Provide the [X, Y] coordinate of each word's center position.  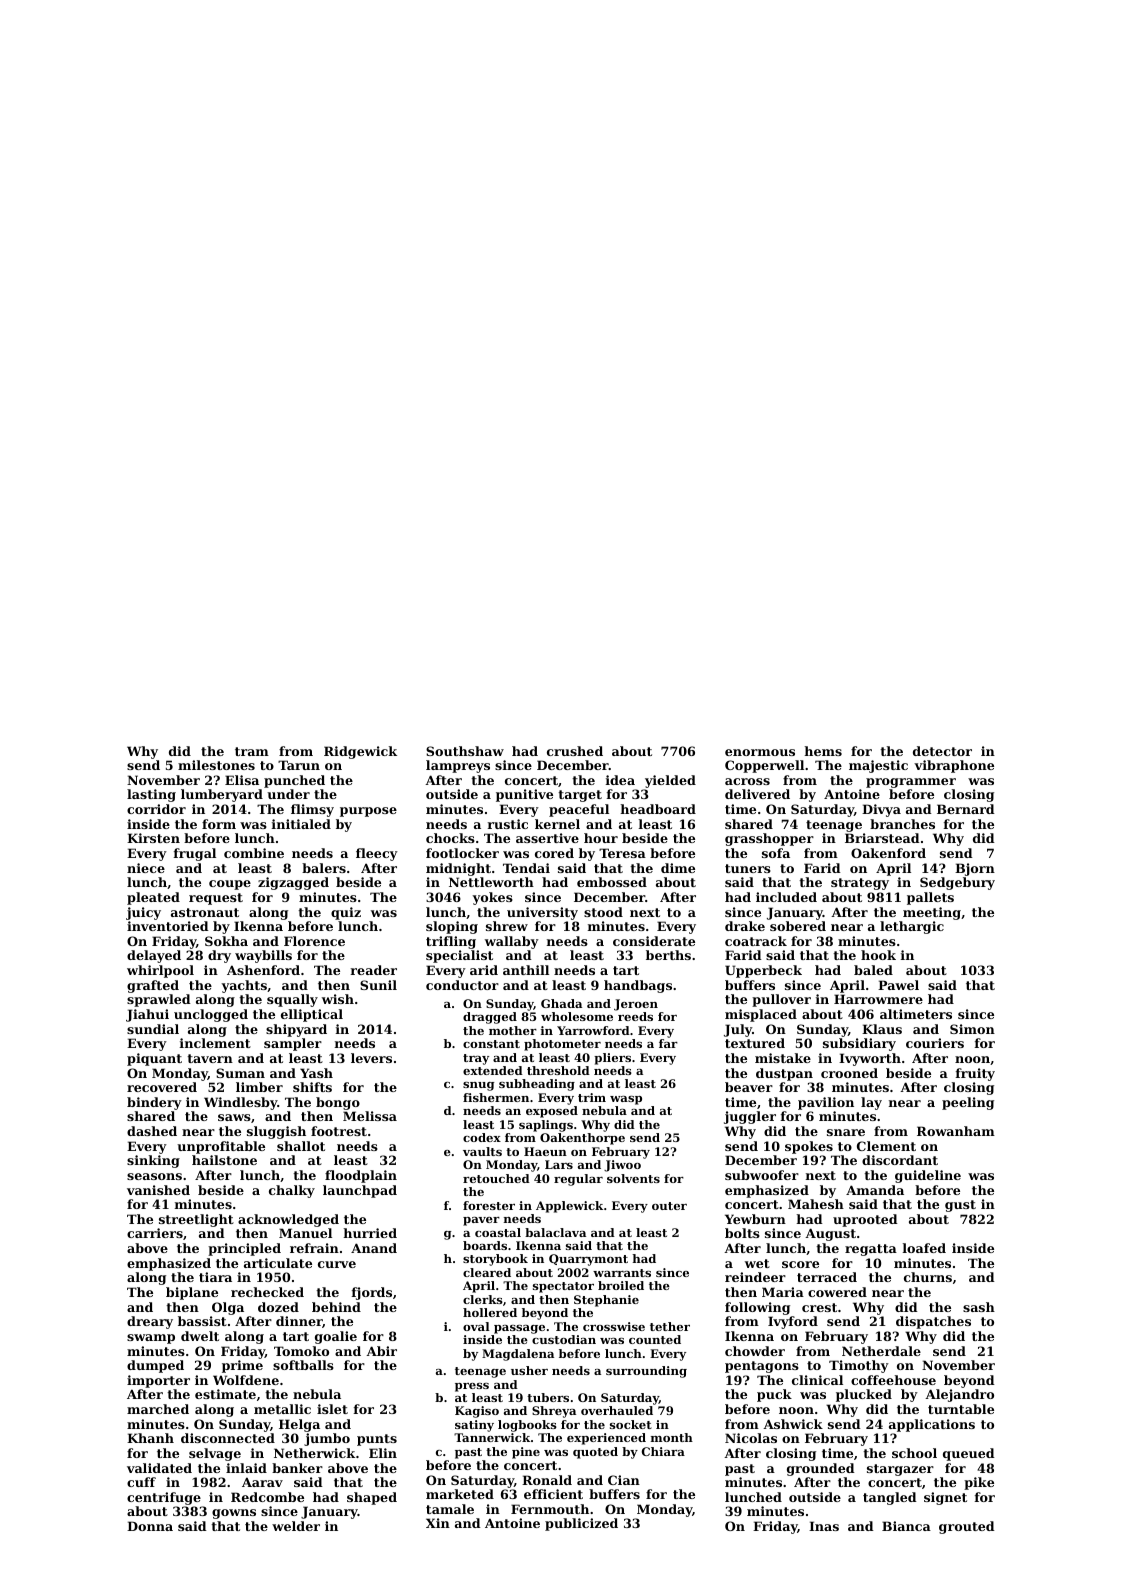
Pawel [898, 985]
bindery [154, 1103]
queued [969, 1454]
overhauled [617, 1410]
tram [252, 751]
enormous [760, 752]
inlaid [246, 1468]
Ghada [561, 1003]
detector [942, 751]
